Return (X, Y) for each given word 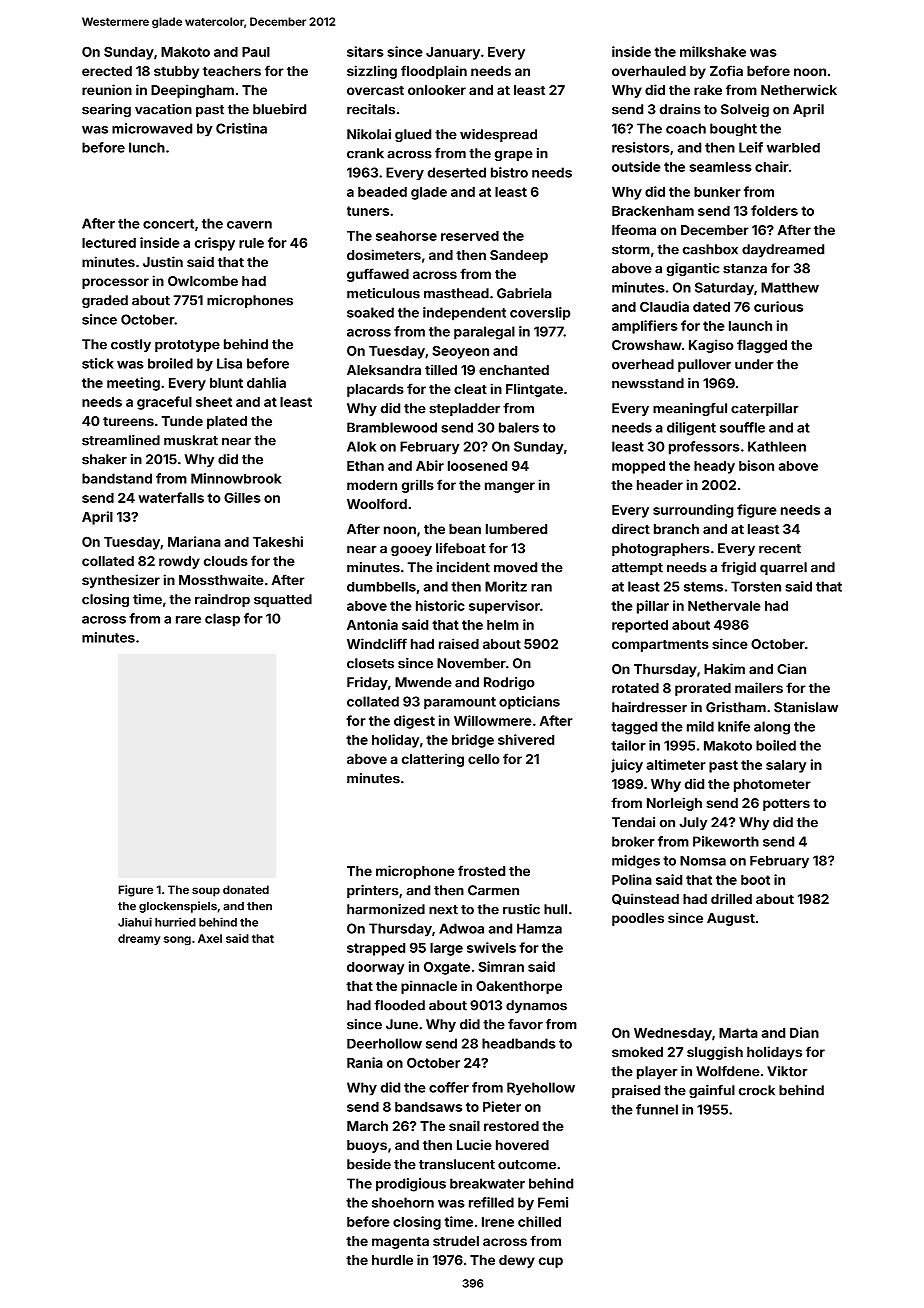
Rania (365, 1062)
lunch (147, 147)
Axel (210, 938)
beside (369, 1164)
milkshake (713, 51)
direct (631, 528)
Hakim (724, 668)
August (731, 919)
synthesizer (121, 581)
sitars (365, 51)
